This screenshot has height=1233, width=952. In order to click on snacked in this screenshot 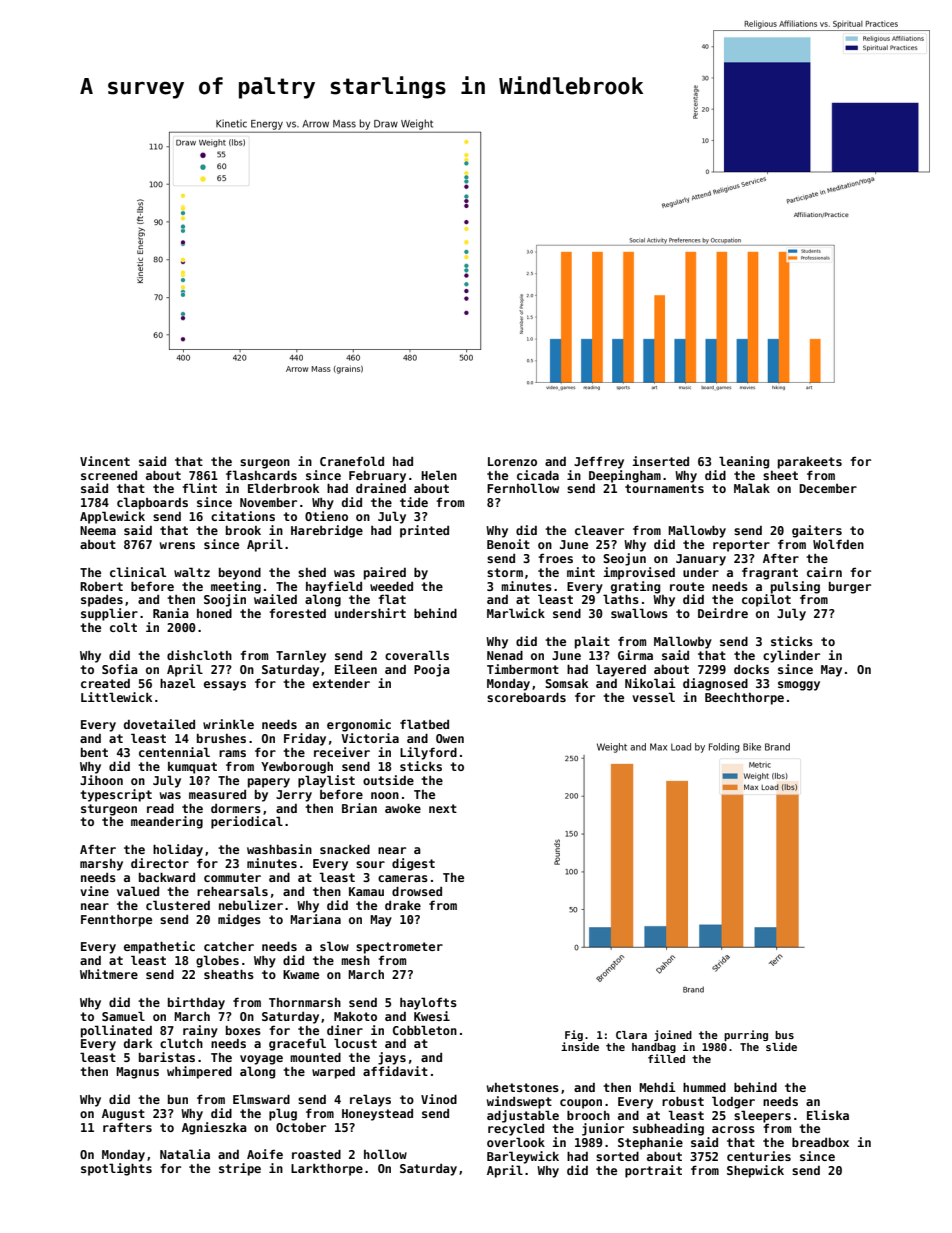, I will do `click(345, 849)`.
